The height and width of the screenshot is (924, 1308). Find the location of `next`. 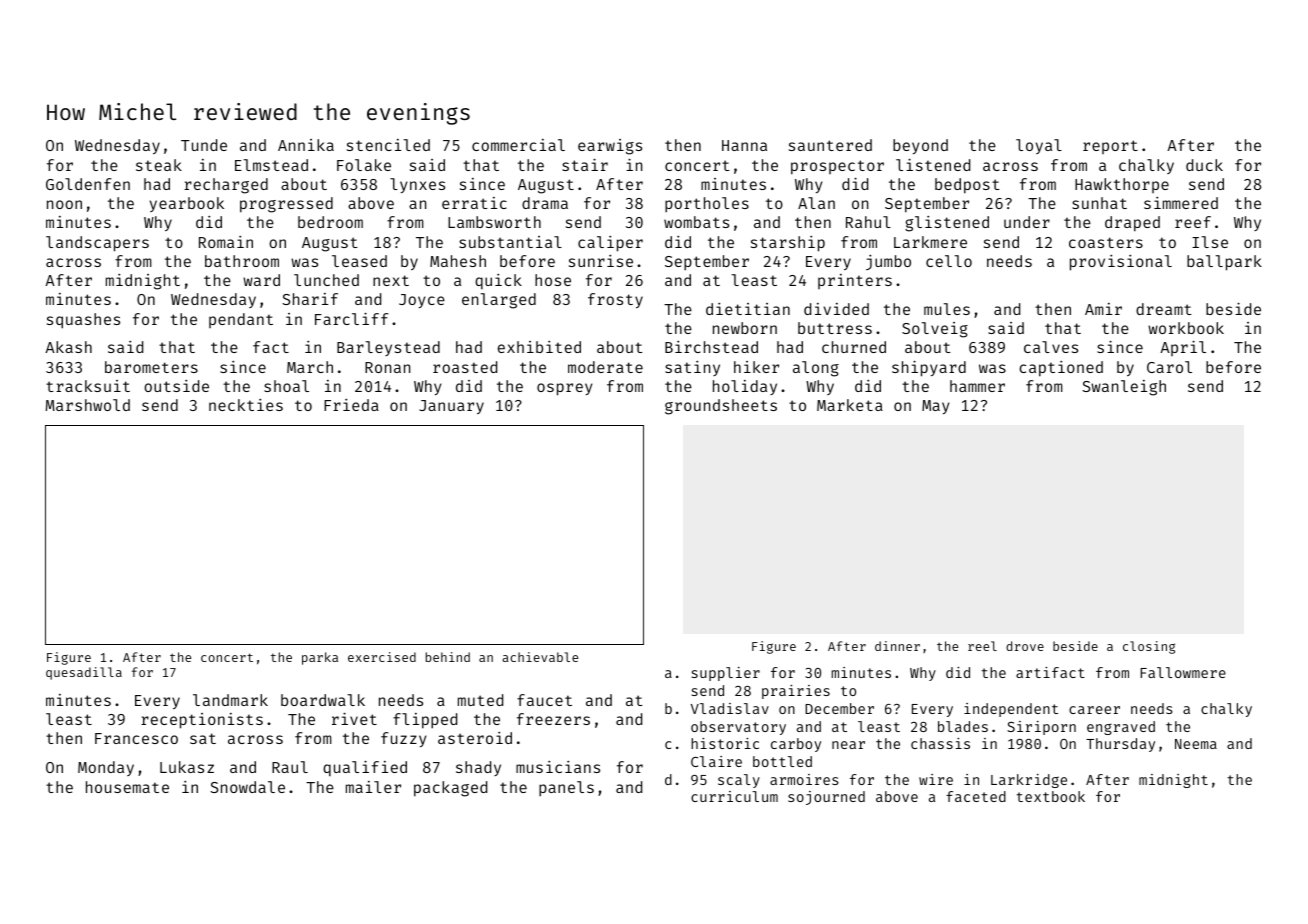

next is located at coordinates (391, 280).
